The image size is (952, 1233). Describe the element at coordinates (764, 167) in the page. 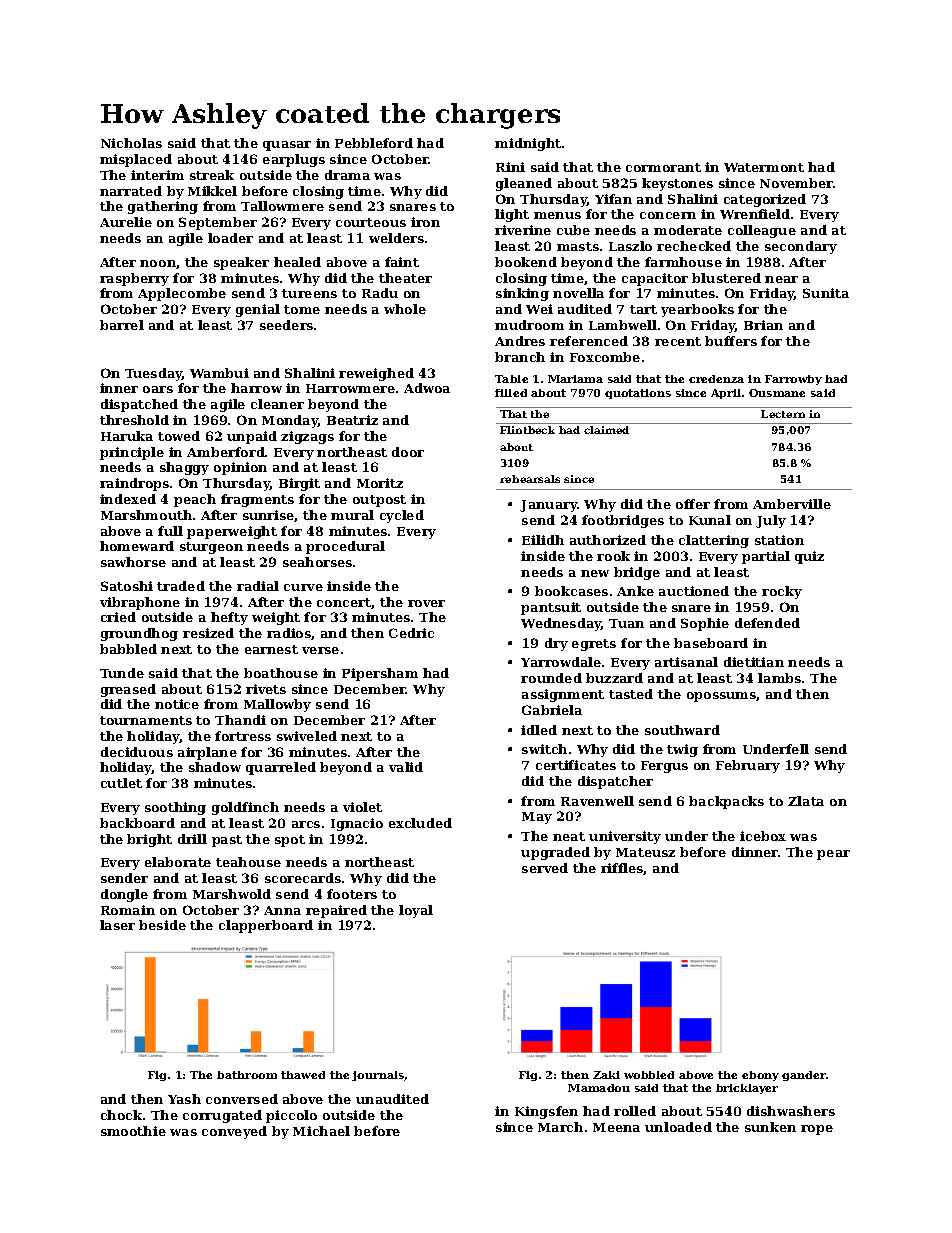

I see `Watermont` at that location.
